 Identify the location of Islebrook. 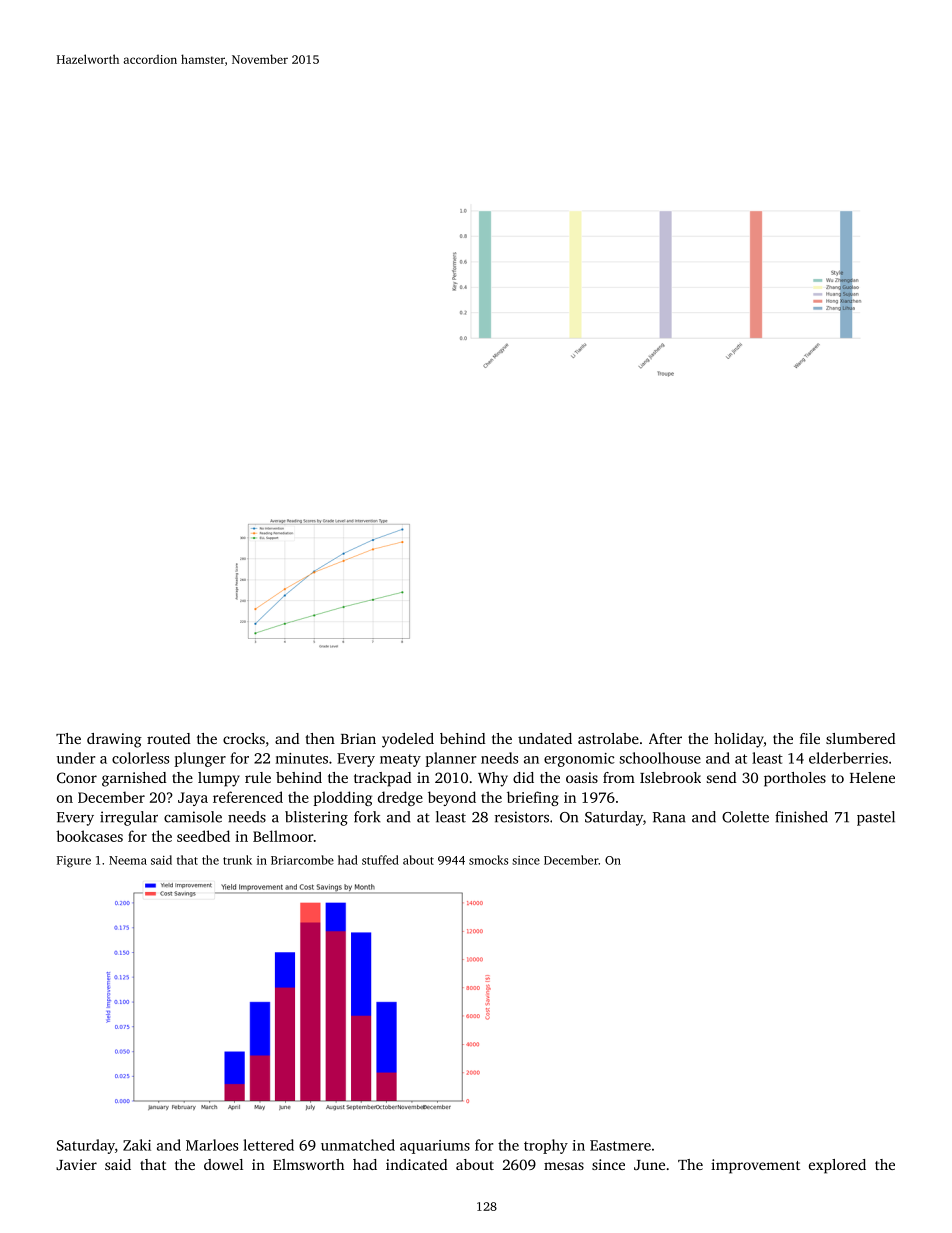
(670, 777).
